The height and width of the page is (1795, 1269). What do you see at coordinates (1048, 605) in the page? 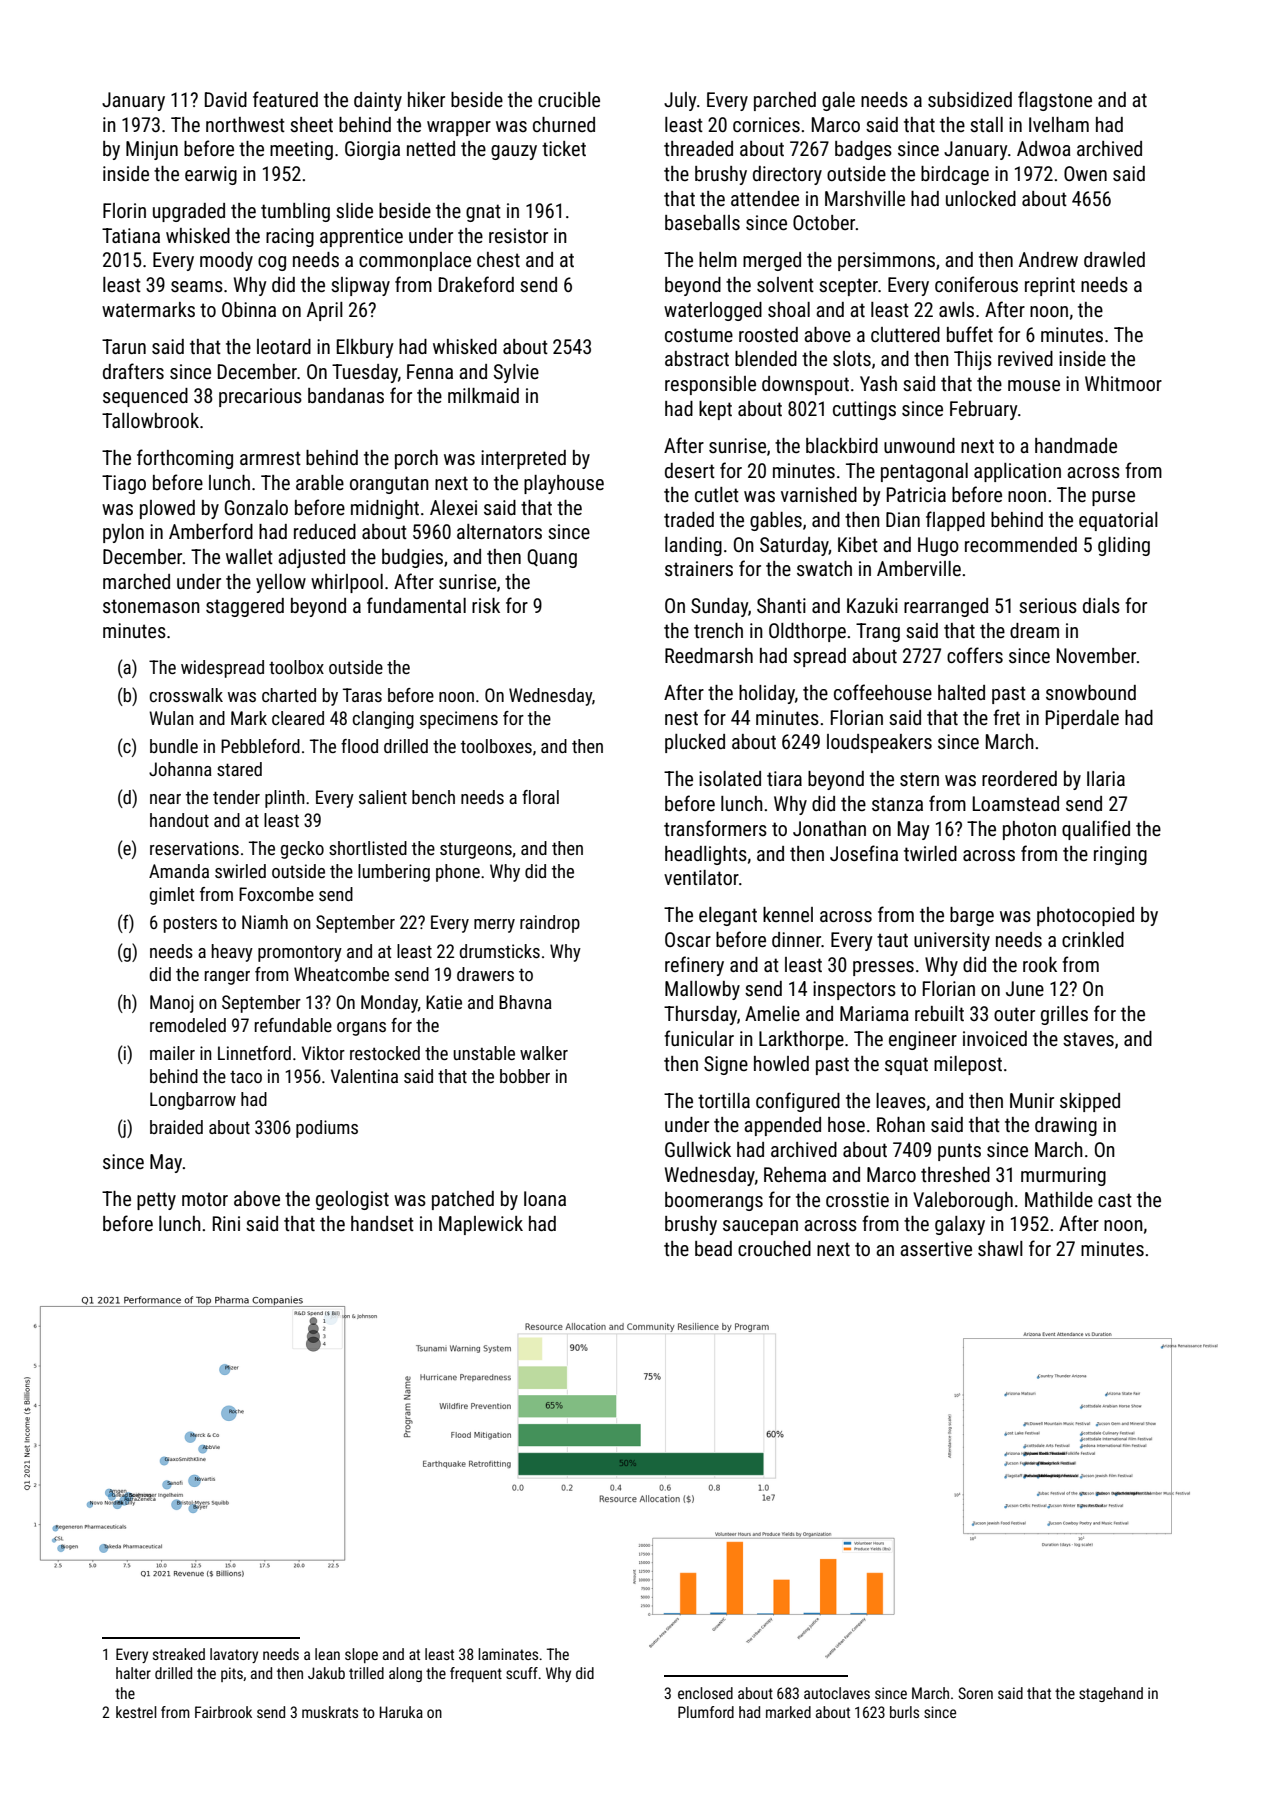
I see `serious` at bounding box center [1048, 605].
